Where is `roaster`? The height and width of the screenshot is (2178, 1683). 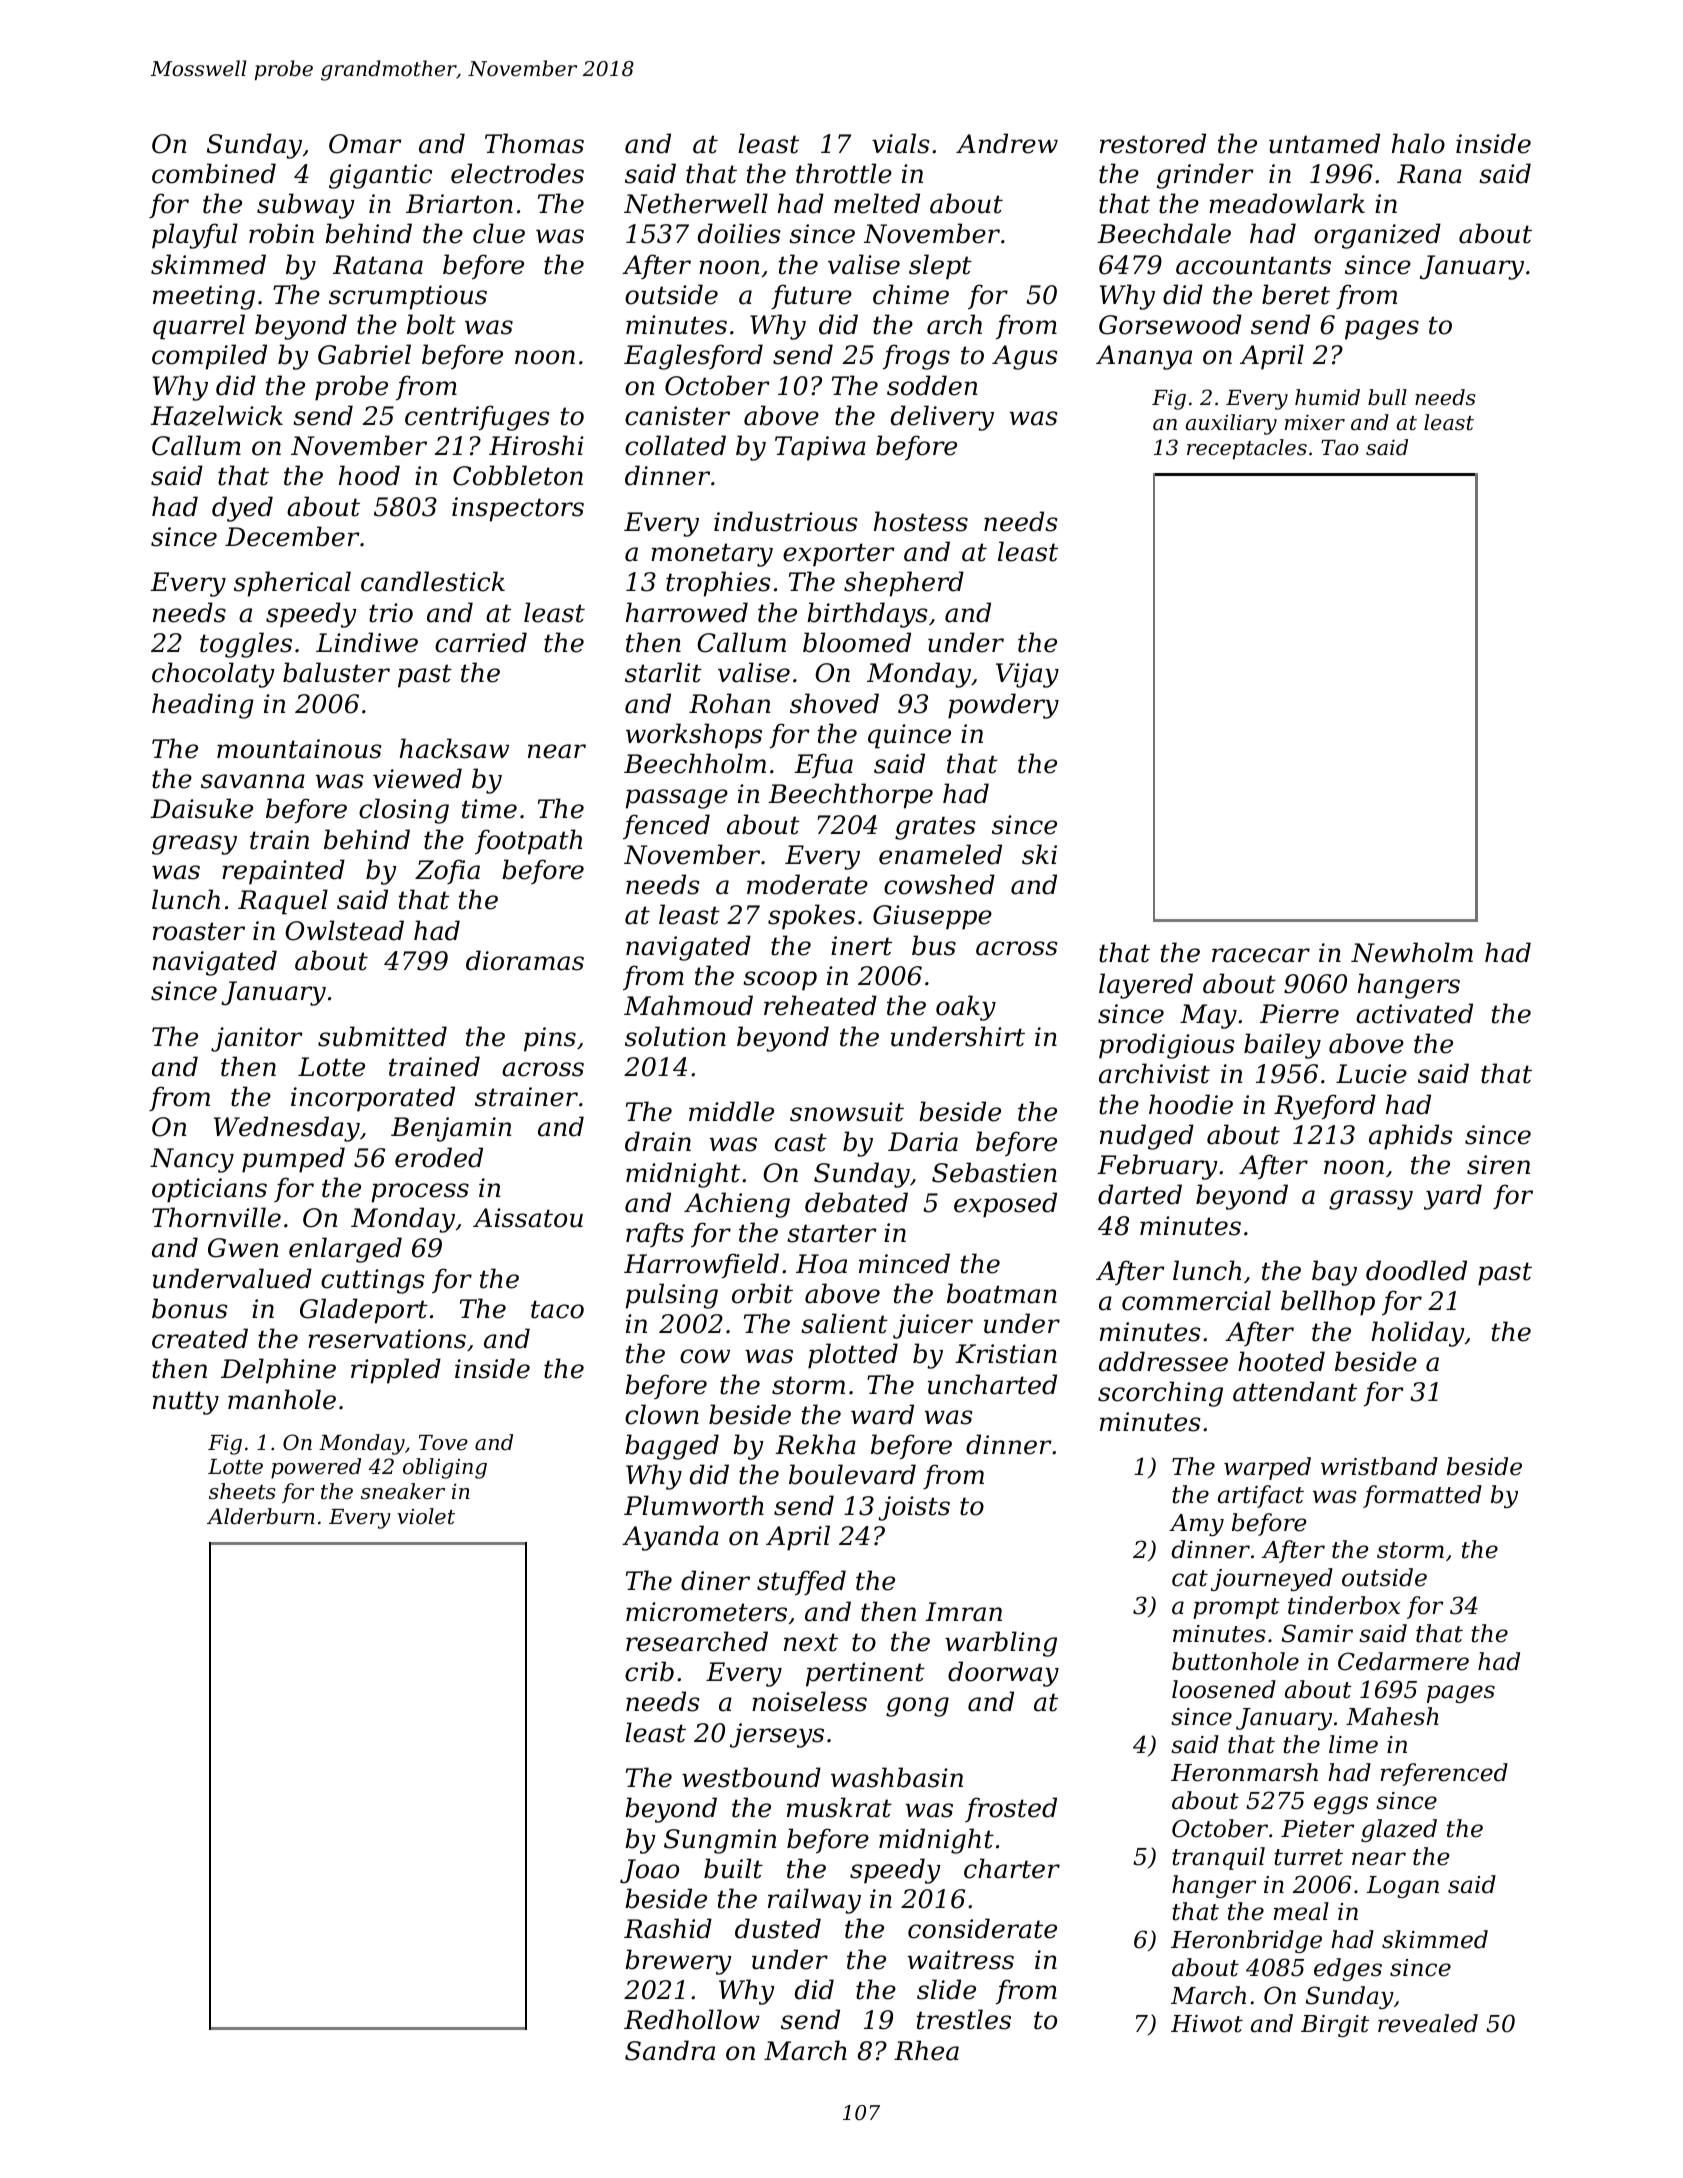 roaster is located at coordinates (199, 931).
